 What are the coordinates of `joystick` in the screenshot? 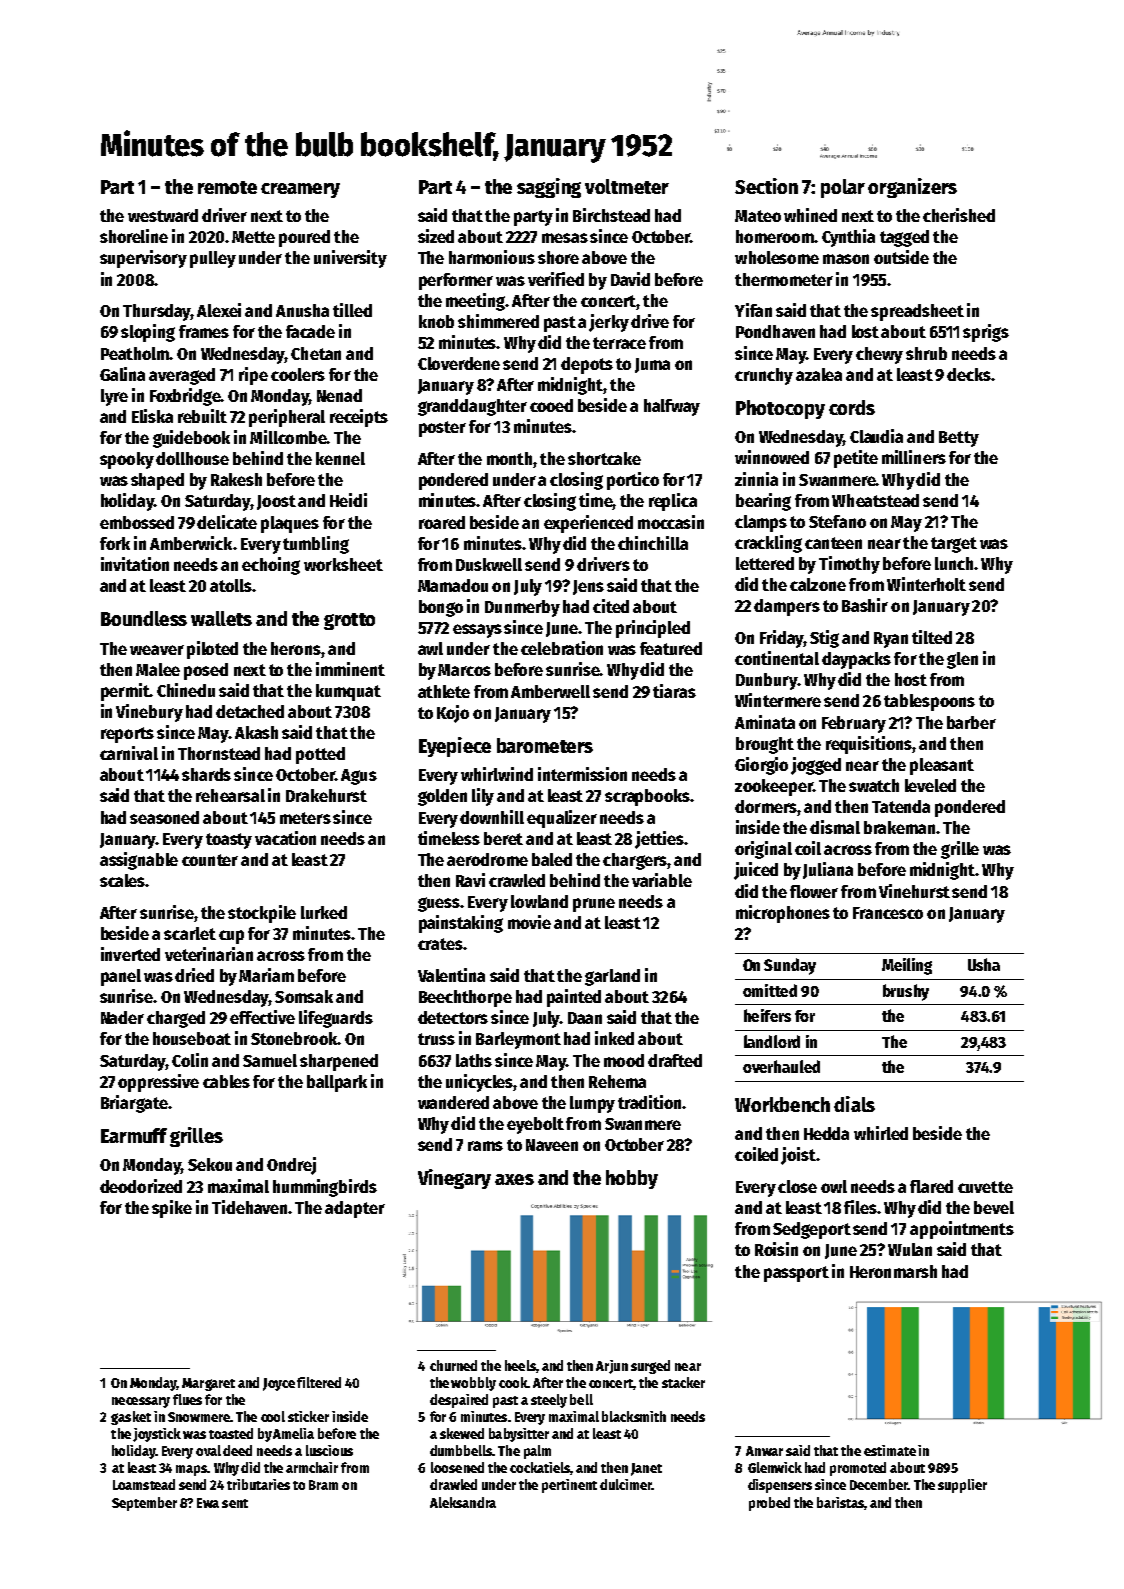 It's located at (157, 1435).
